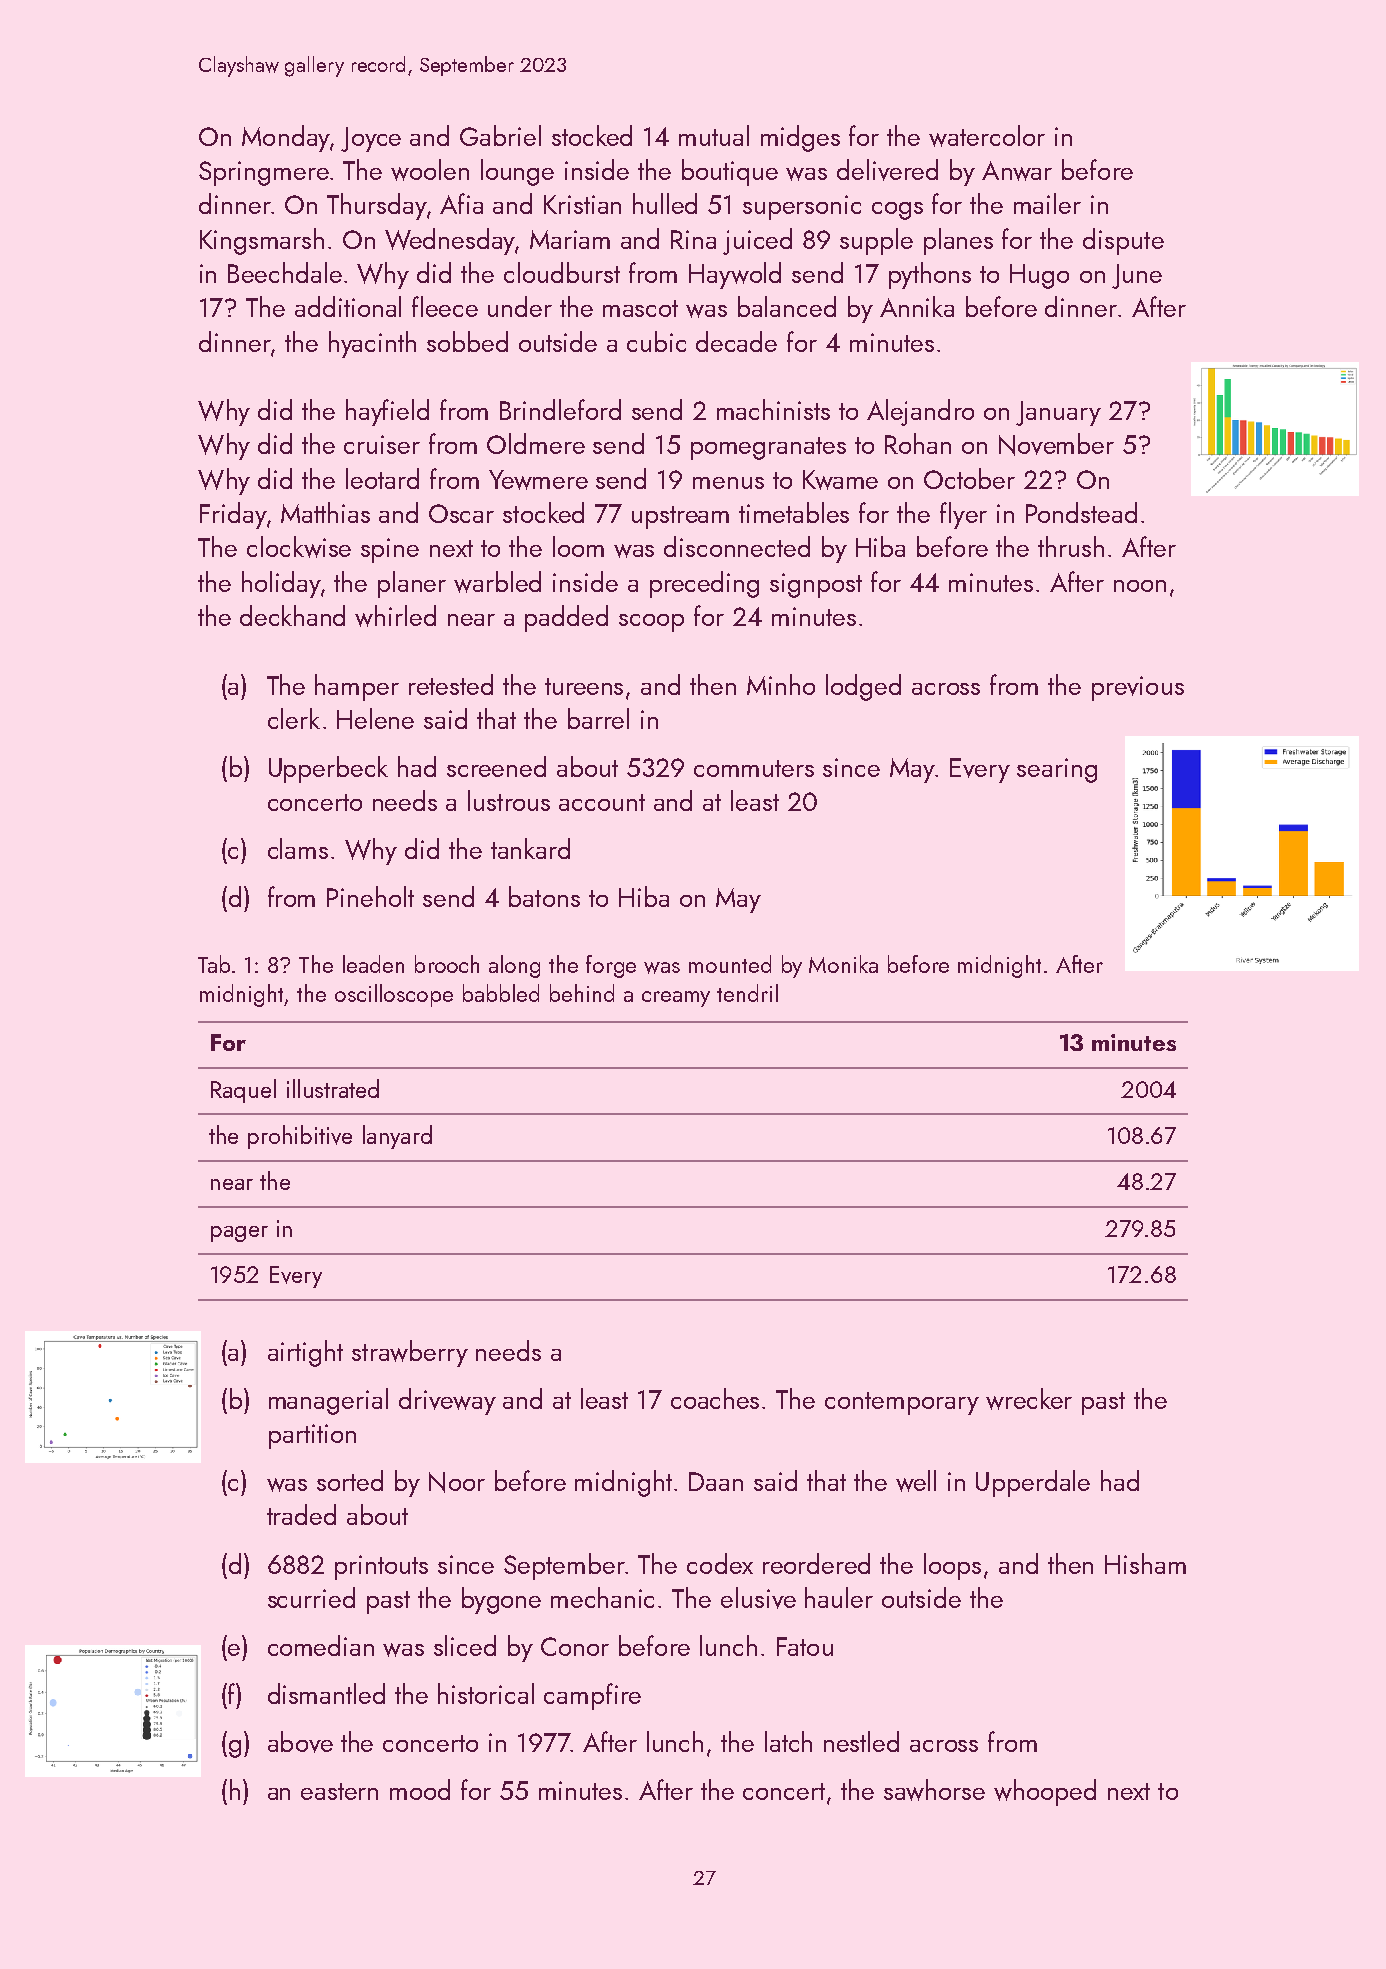 The height and width of the screenshot is (1969, 1386). I want to click on scoop, so click(651, 623).
